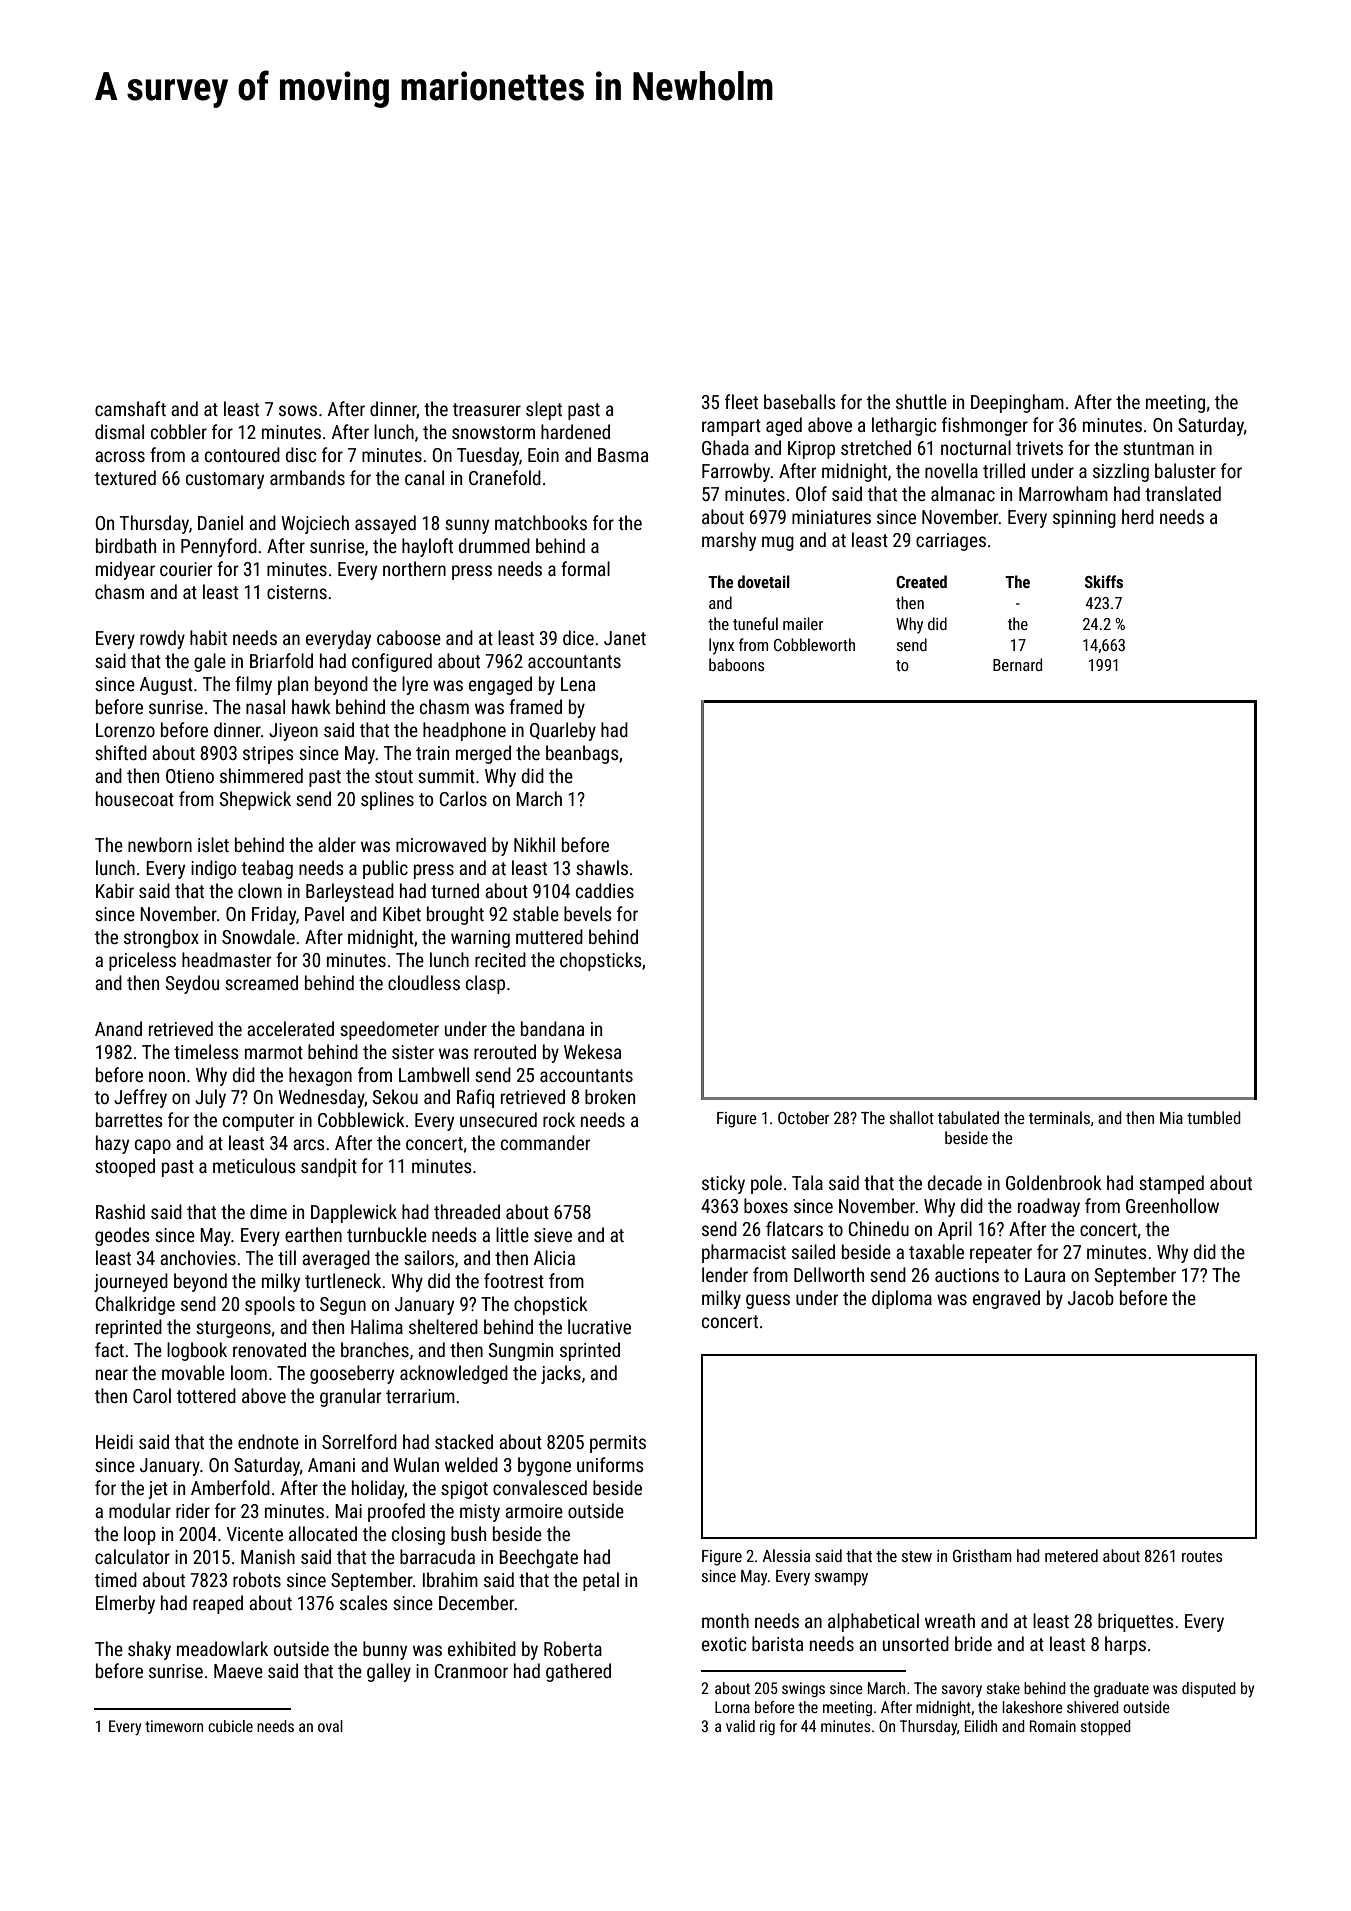 The image size is (1351, 1911). I want to click on sticky, so click(723, 1184).
